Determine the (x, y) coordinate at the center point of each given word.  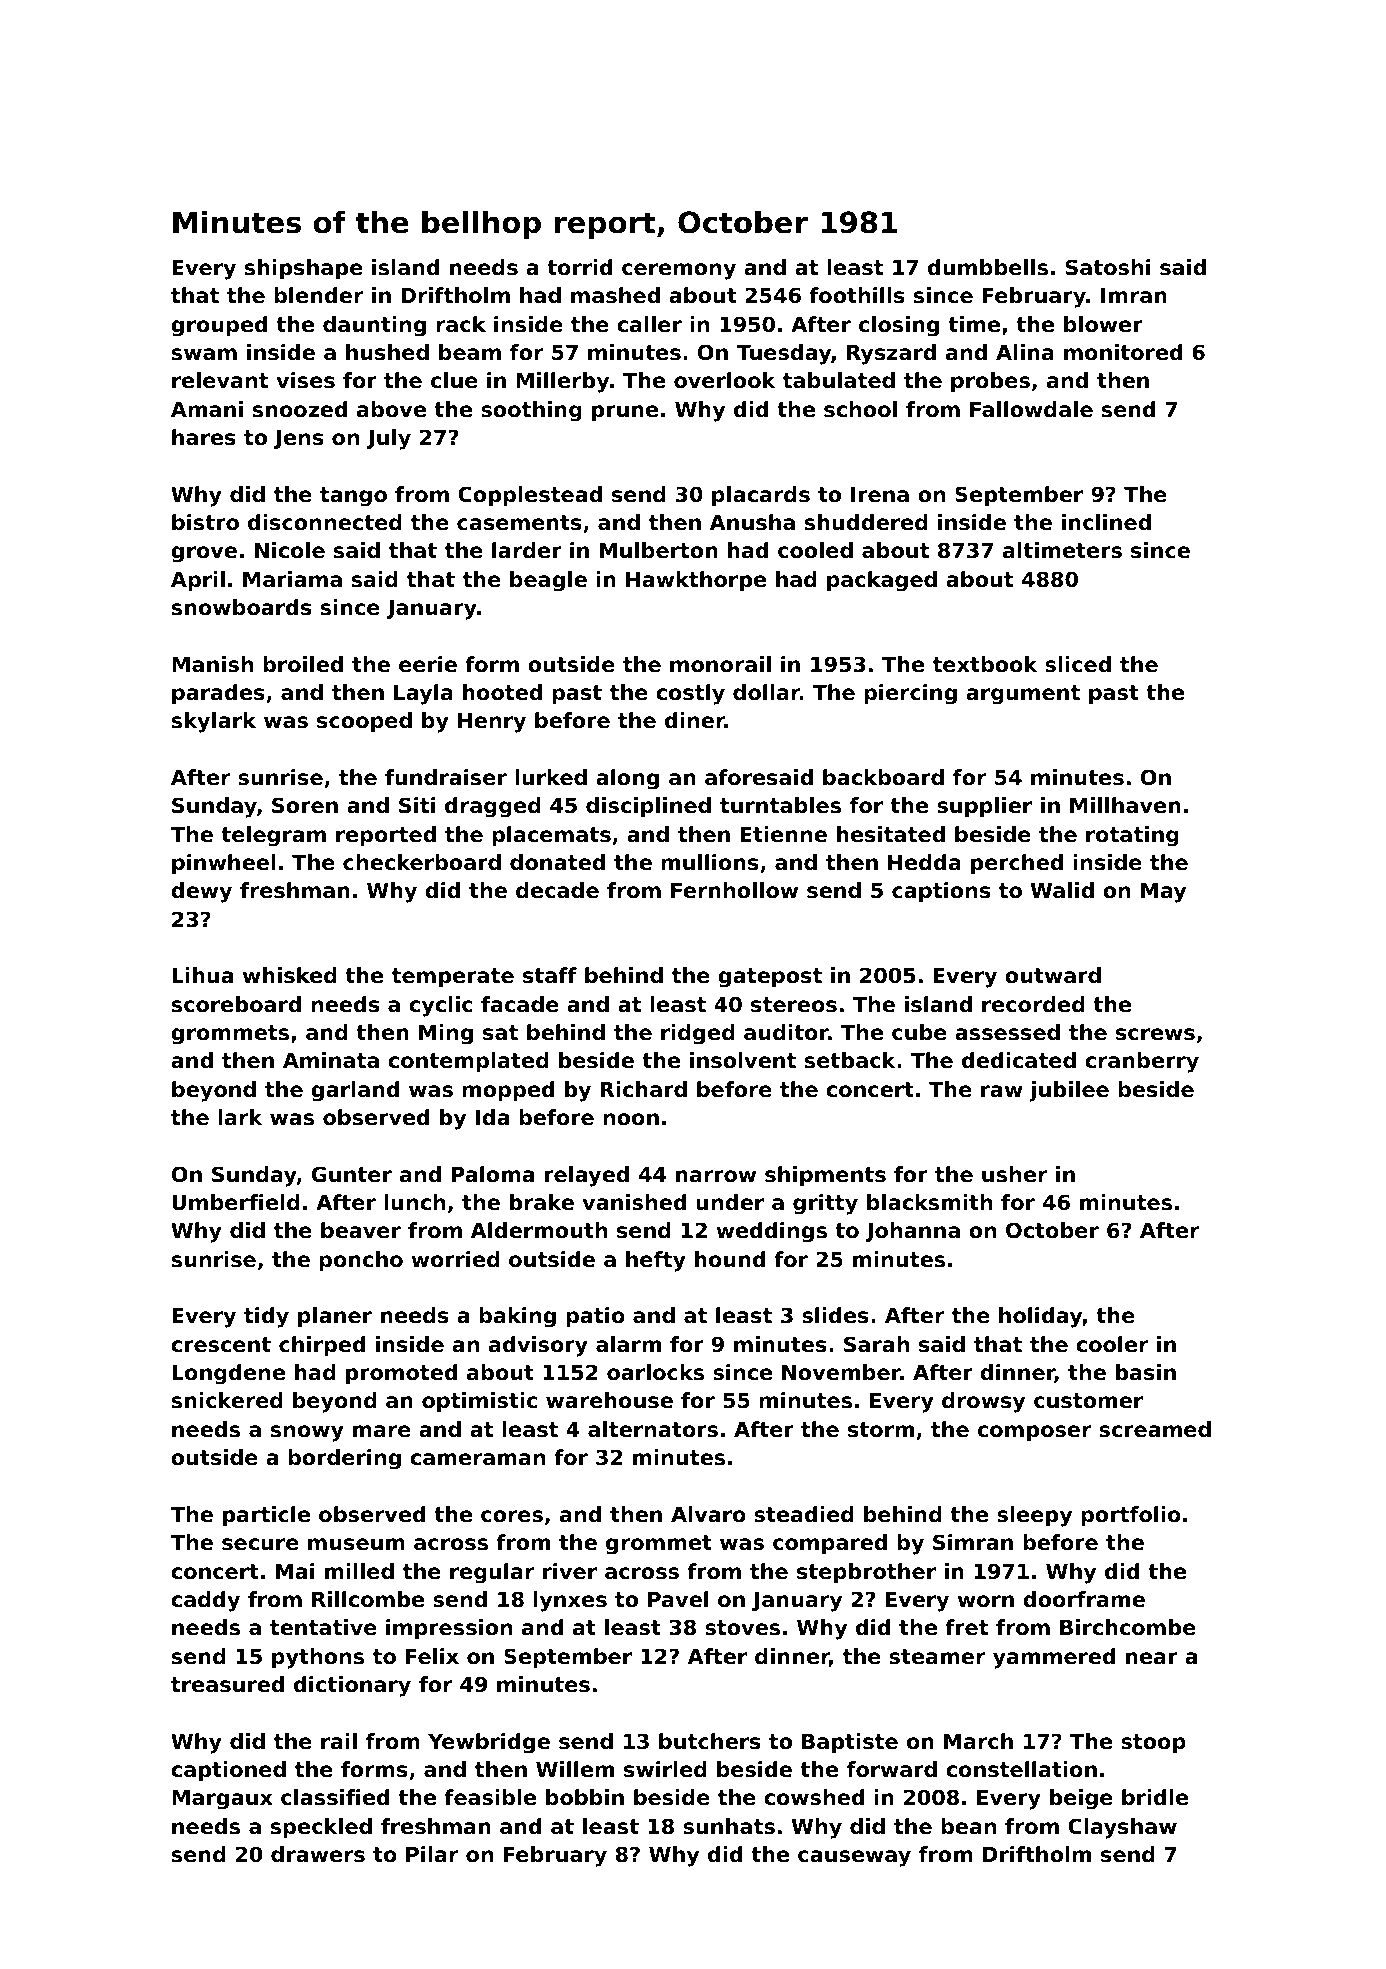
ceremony (679, 271)
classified (335, 1797)
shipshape (304, 269)
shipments (825, 1176)
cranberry (1142, 1062)
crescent (221, 1345)
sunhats (729, 1826)
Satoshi (1108, 267)
